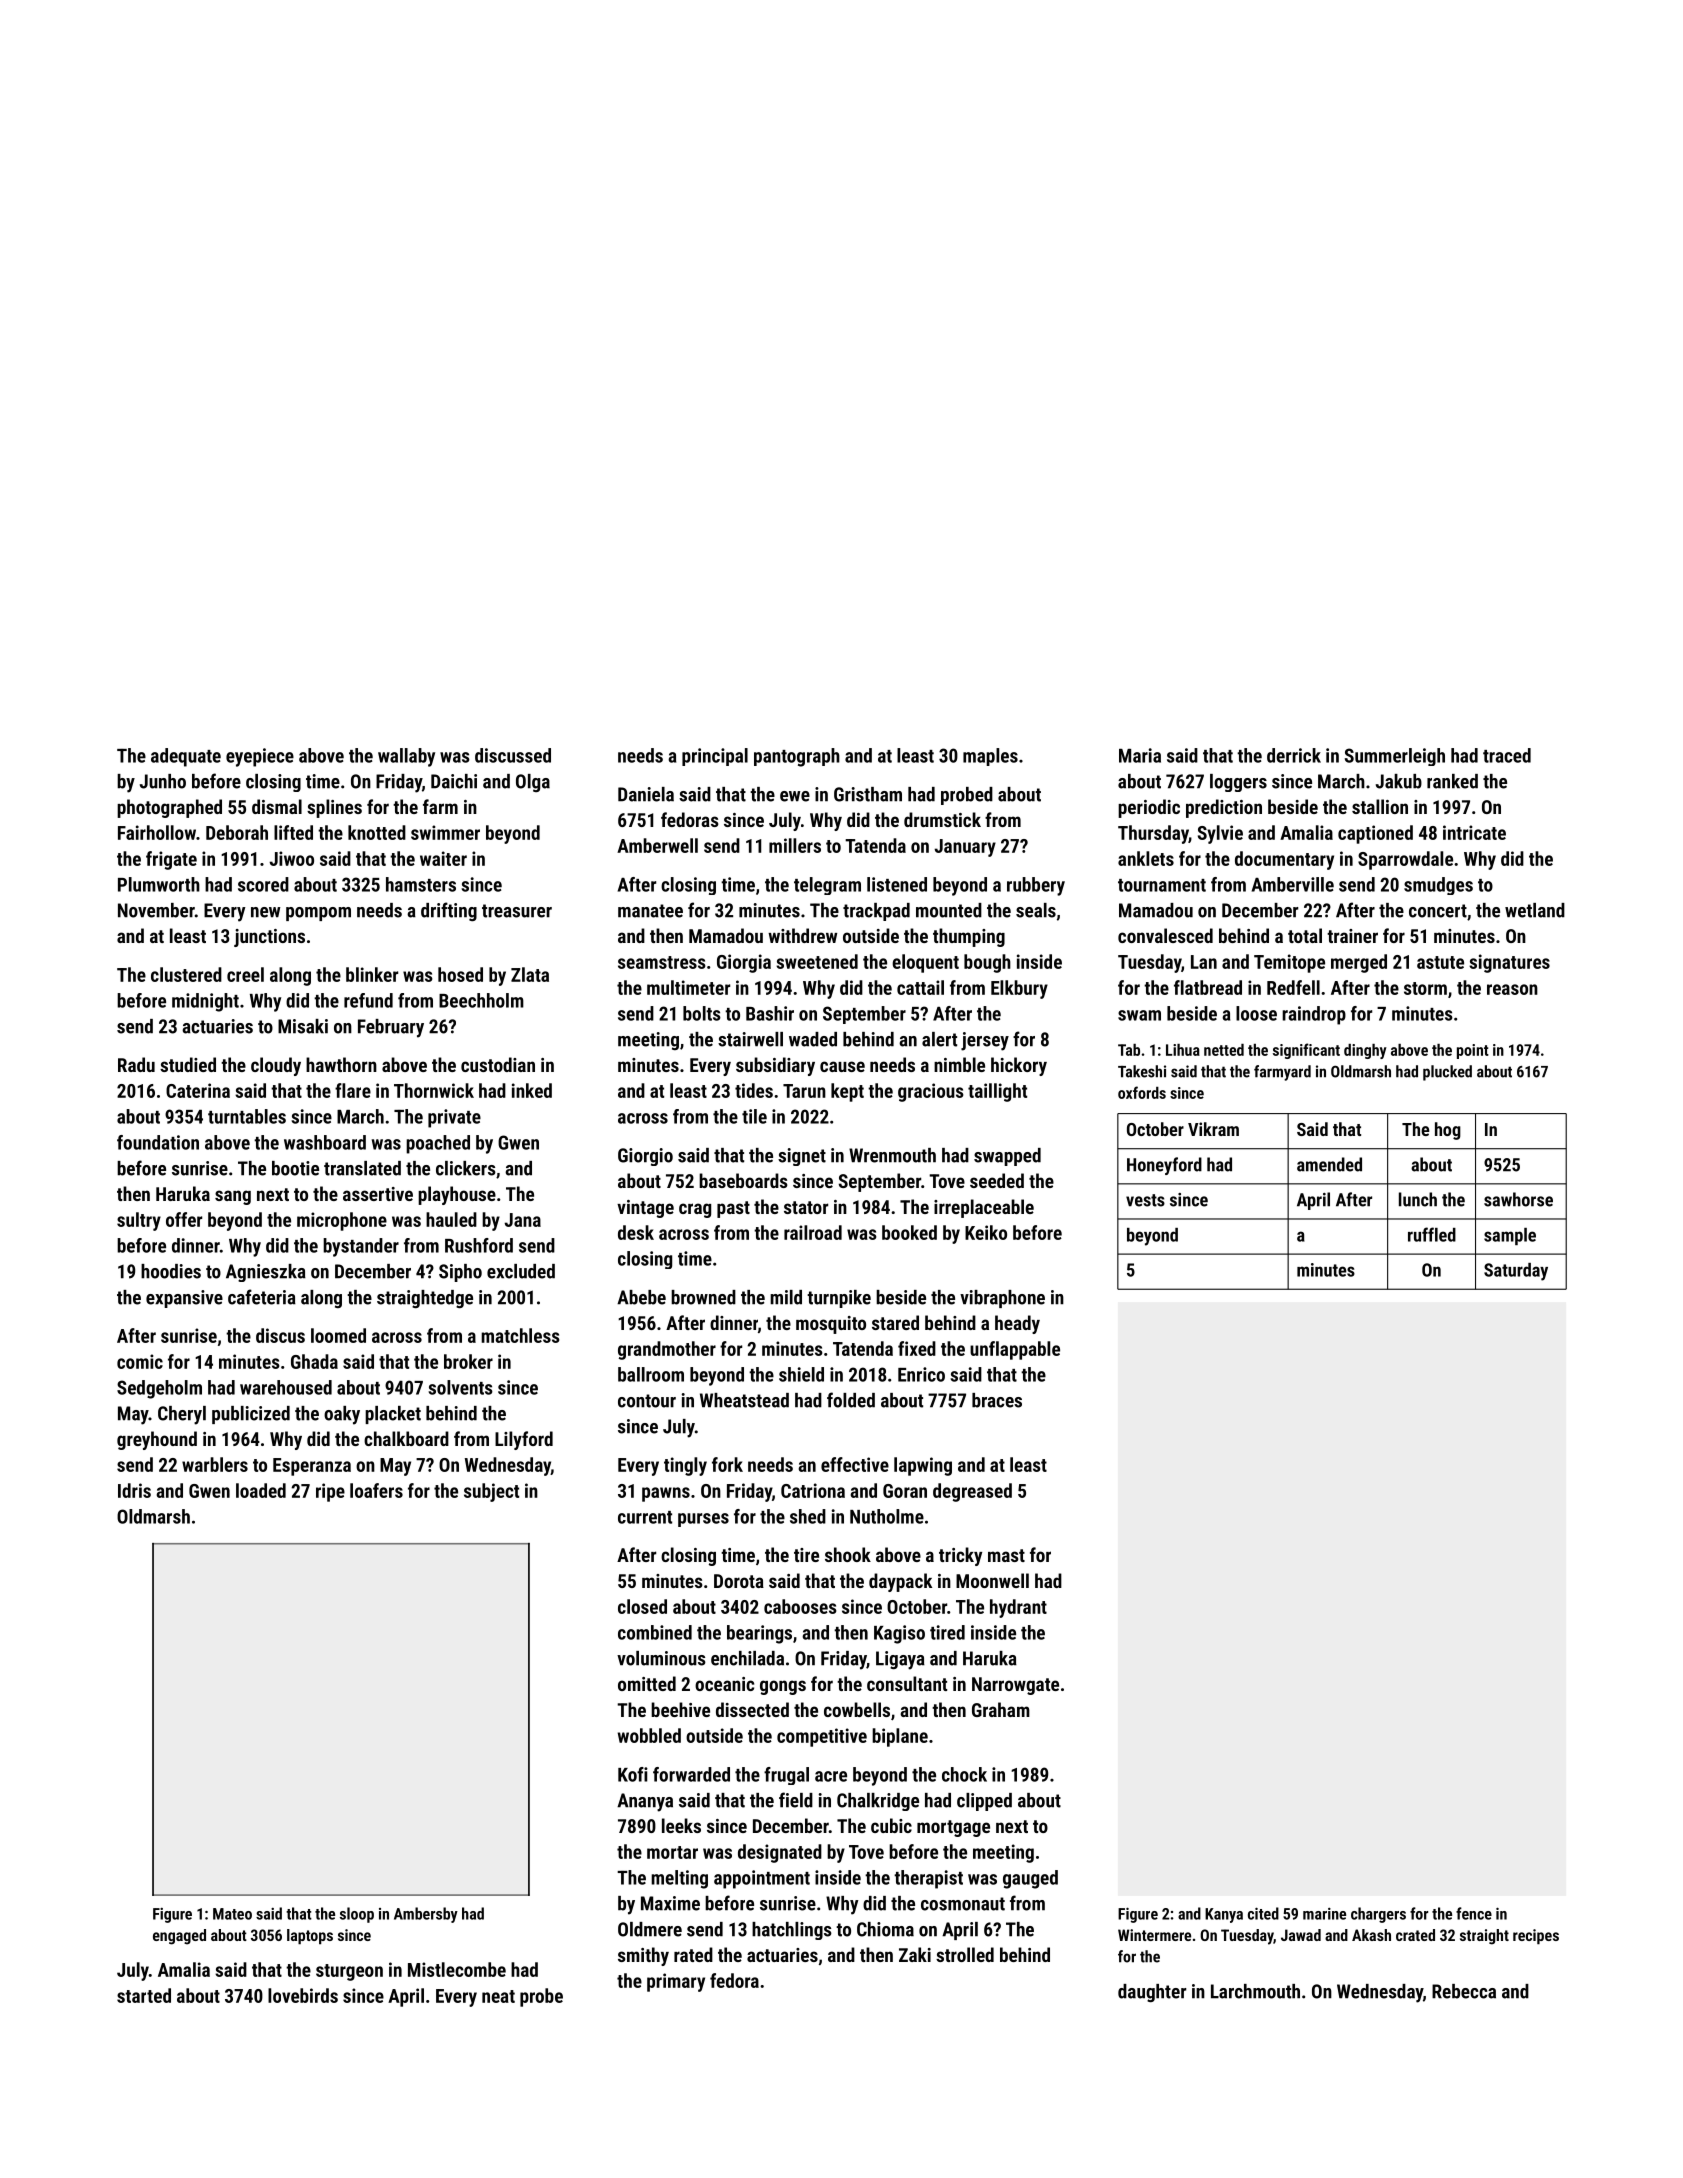 This screenshot has height=2178, width=1683. What do you see at coordinates (144, 1995) in the screenshot?
I see `started` at bounding box center [144, 1995].
